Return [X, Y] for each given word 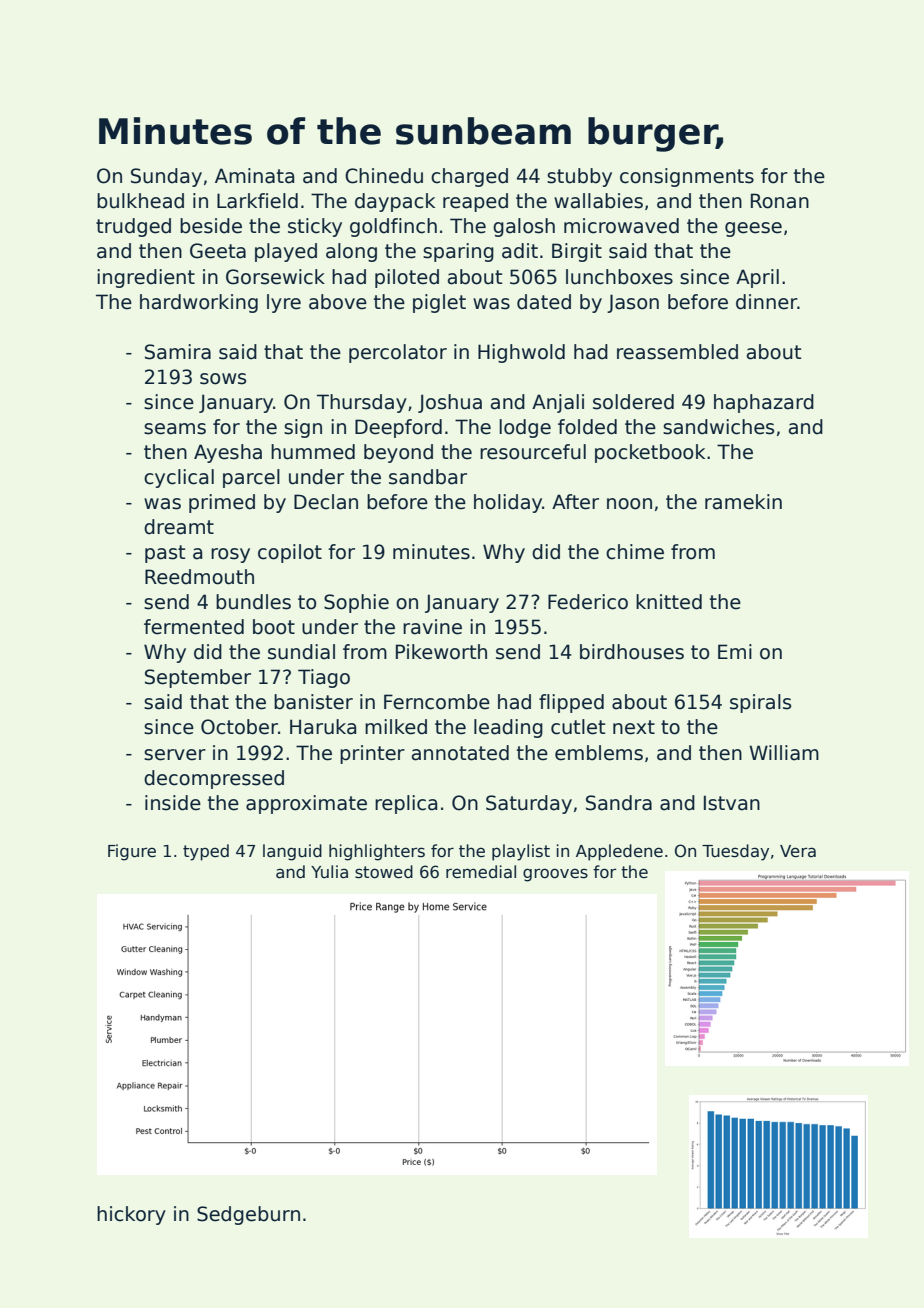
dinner [767, 302]
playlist [521, 852]
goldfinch [393, 227]
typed [206, 852]
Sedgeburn [248, 1215]
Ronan [780, 201]
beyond [398, 453]
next [634, 727]
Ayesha [228, 453]
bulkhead [140, 201]
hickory [131, 1215]
